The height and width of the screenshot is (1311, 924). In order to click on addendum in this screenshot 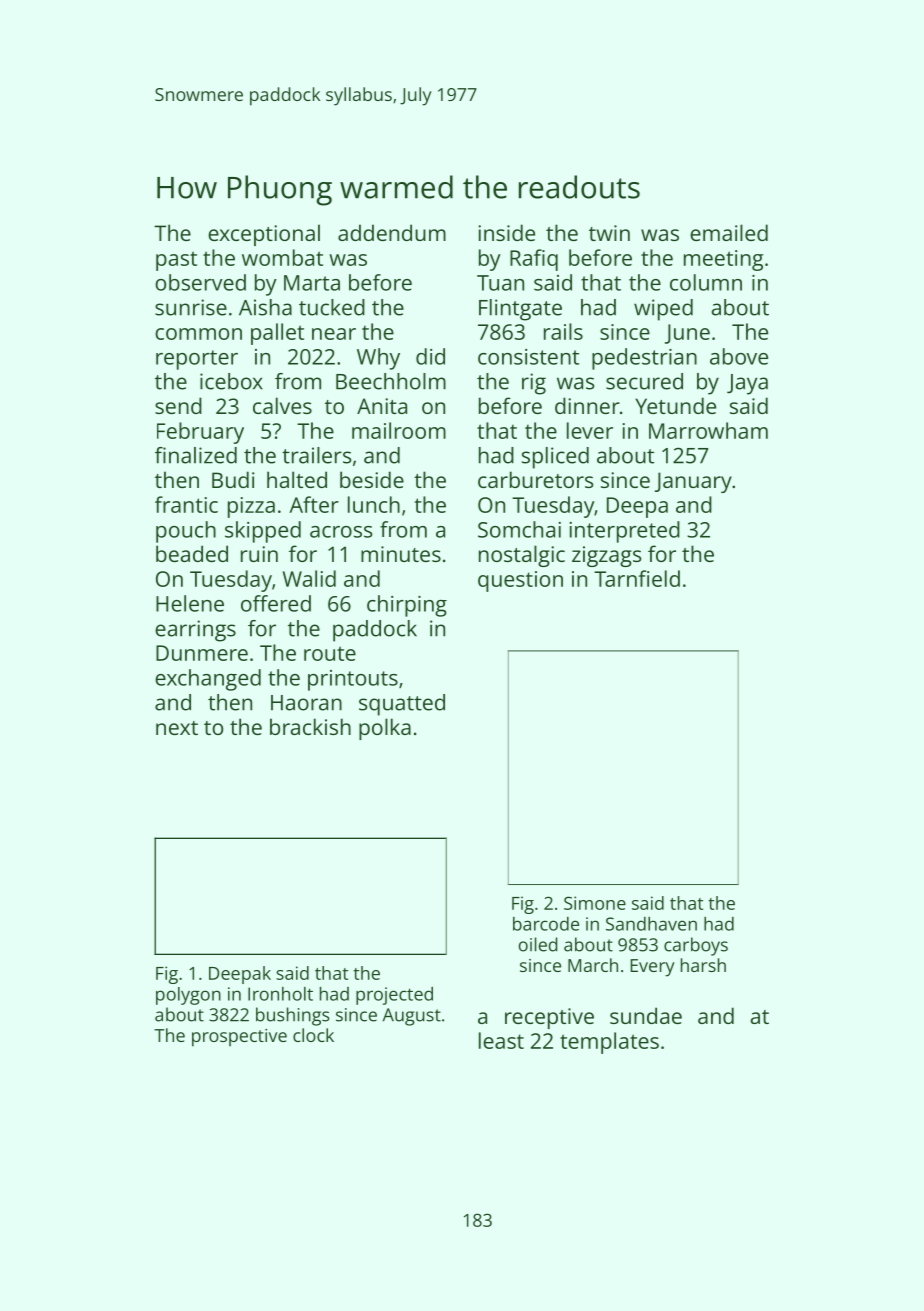, I will do `click(392, 232)`.
